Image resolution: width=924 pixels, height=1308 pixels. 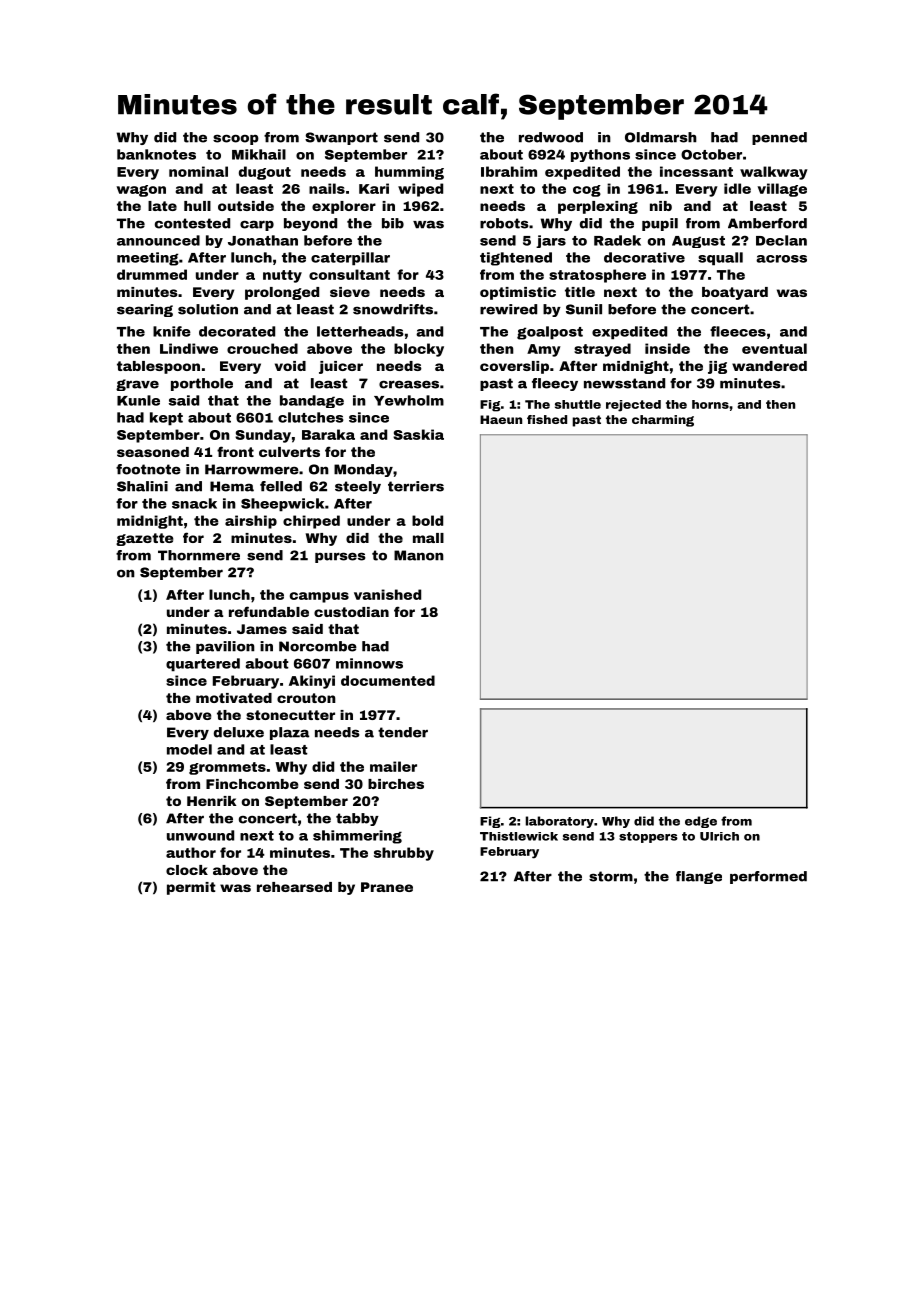 I want to click on contested, so click(x=192, y=223).
